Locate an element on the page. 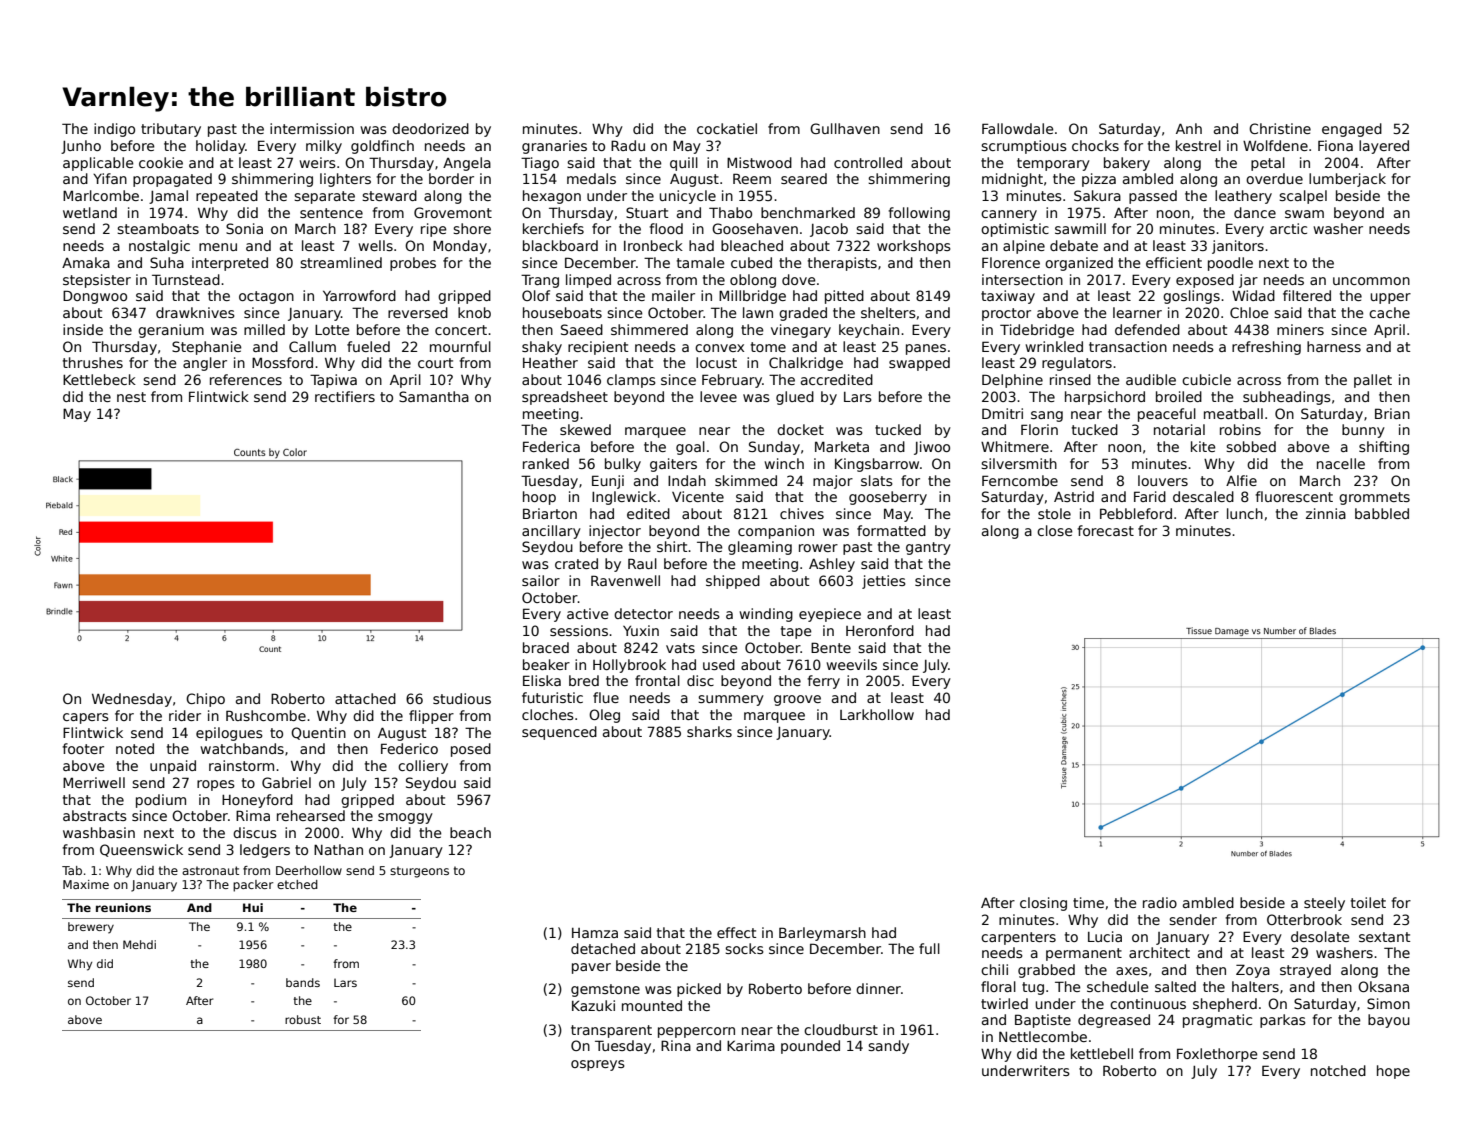 The image size is (1473, 1138). jetties is located at coordinates (884, 582).
